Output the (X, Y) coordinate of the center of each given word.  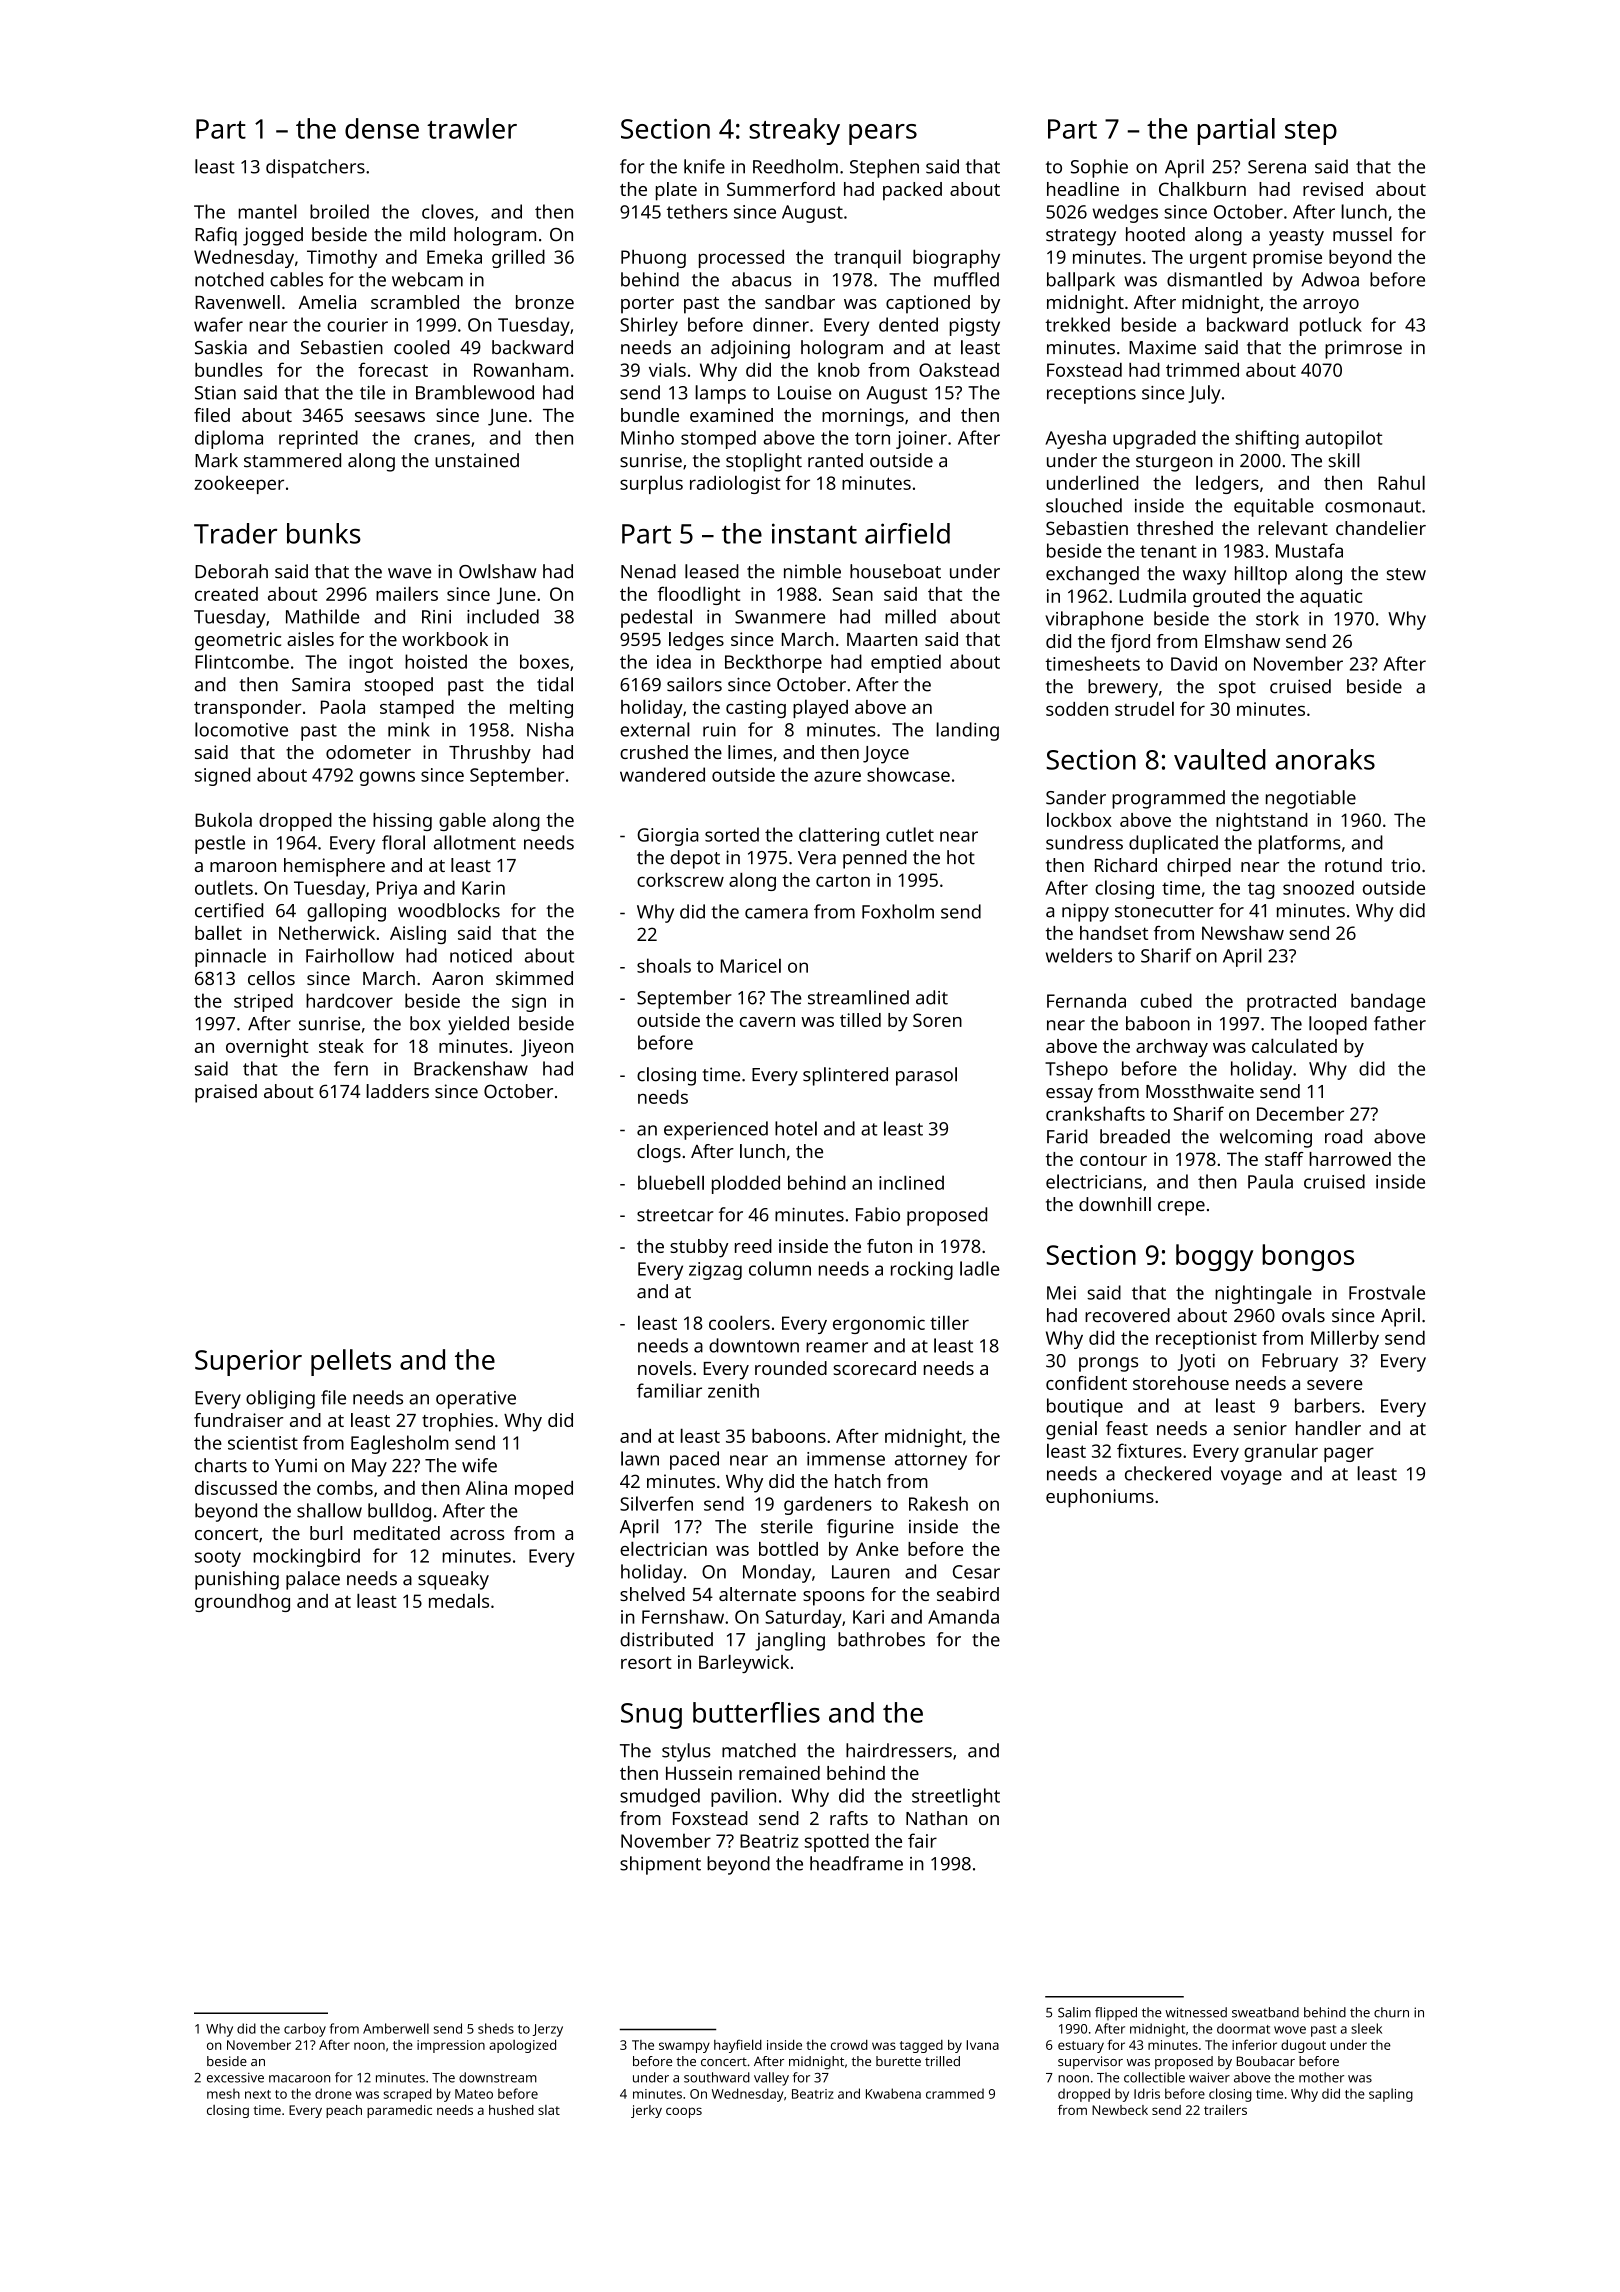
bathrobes (881, 1639)
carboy (305, 2030)
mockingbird (306, 1557)
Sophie (1099, 168)
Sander (1076, 797)
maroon (243, 867)
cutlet (910, 834)
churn (1391, 2012)
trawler (472, 128)
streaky (794, 131)
